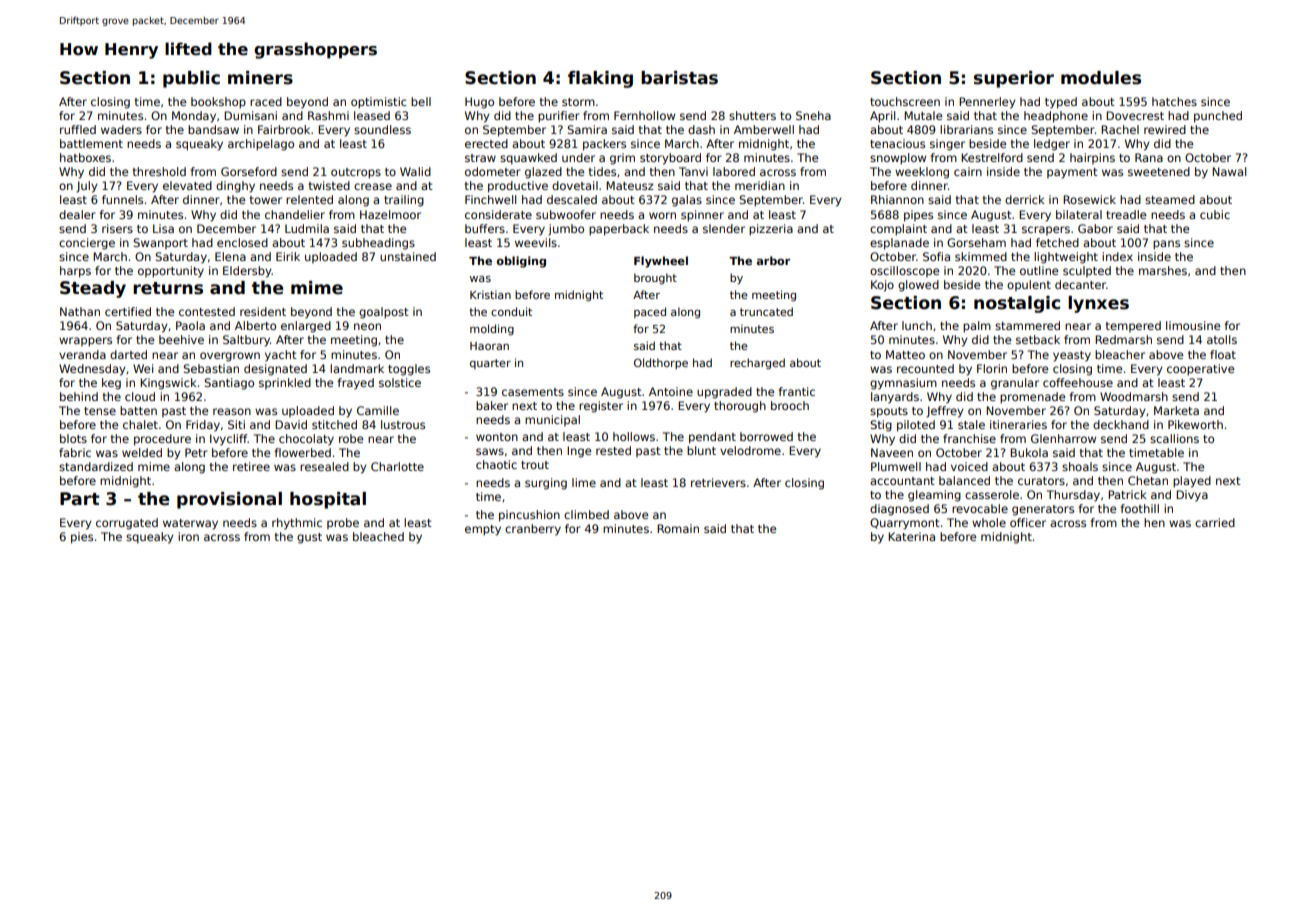  What do you see at coordinates (1176, 410) in the screenshot?
I see `Marketa` at bounding box center [1176, 410].
